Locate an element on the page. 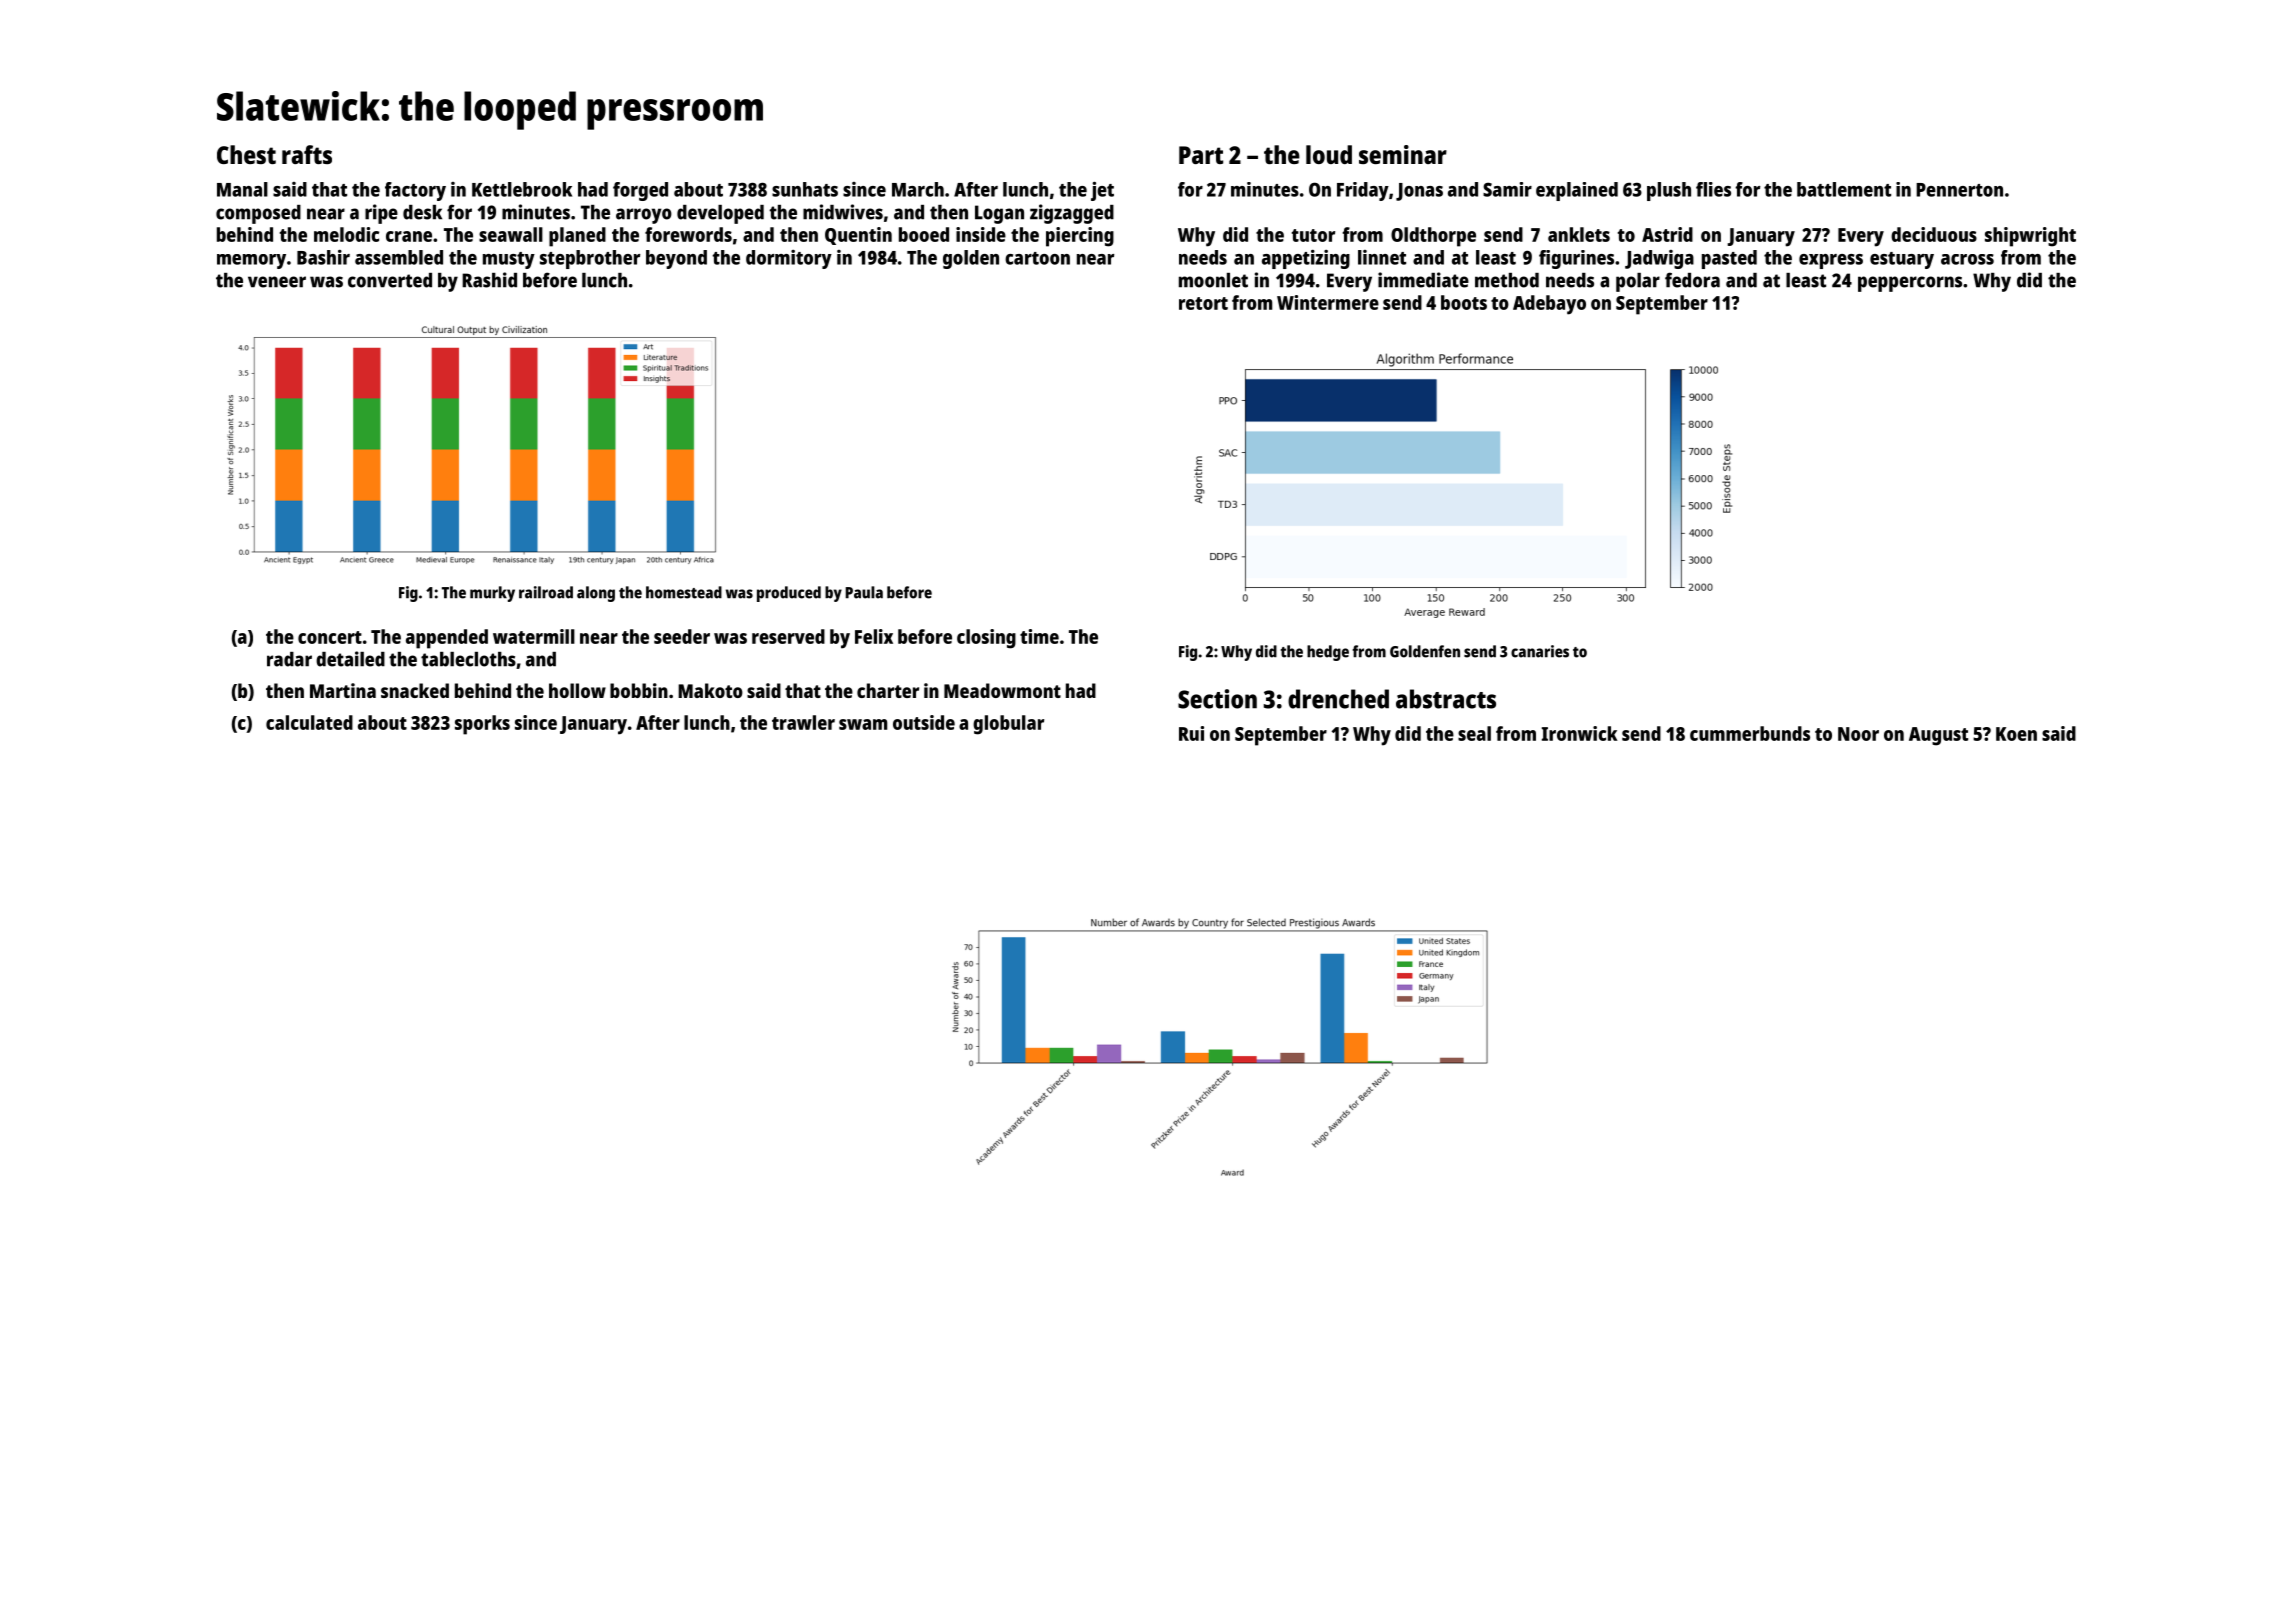 The height and width of the page is (1620, 2292). sunhats is located at coordinates (805, 189).
